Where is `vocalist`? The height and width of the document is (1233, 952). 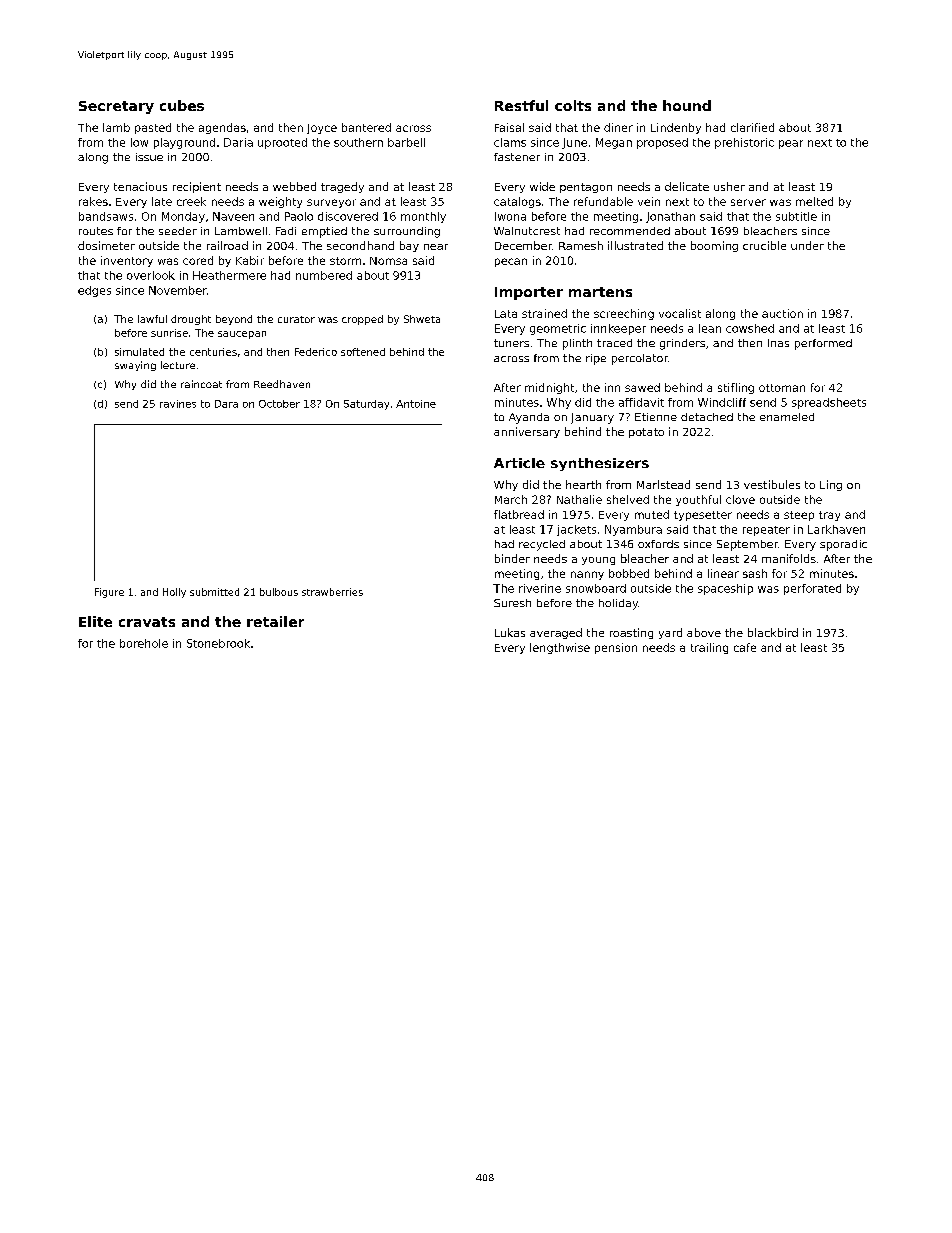
vocalist is located at coordinates (680, 313).
